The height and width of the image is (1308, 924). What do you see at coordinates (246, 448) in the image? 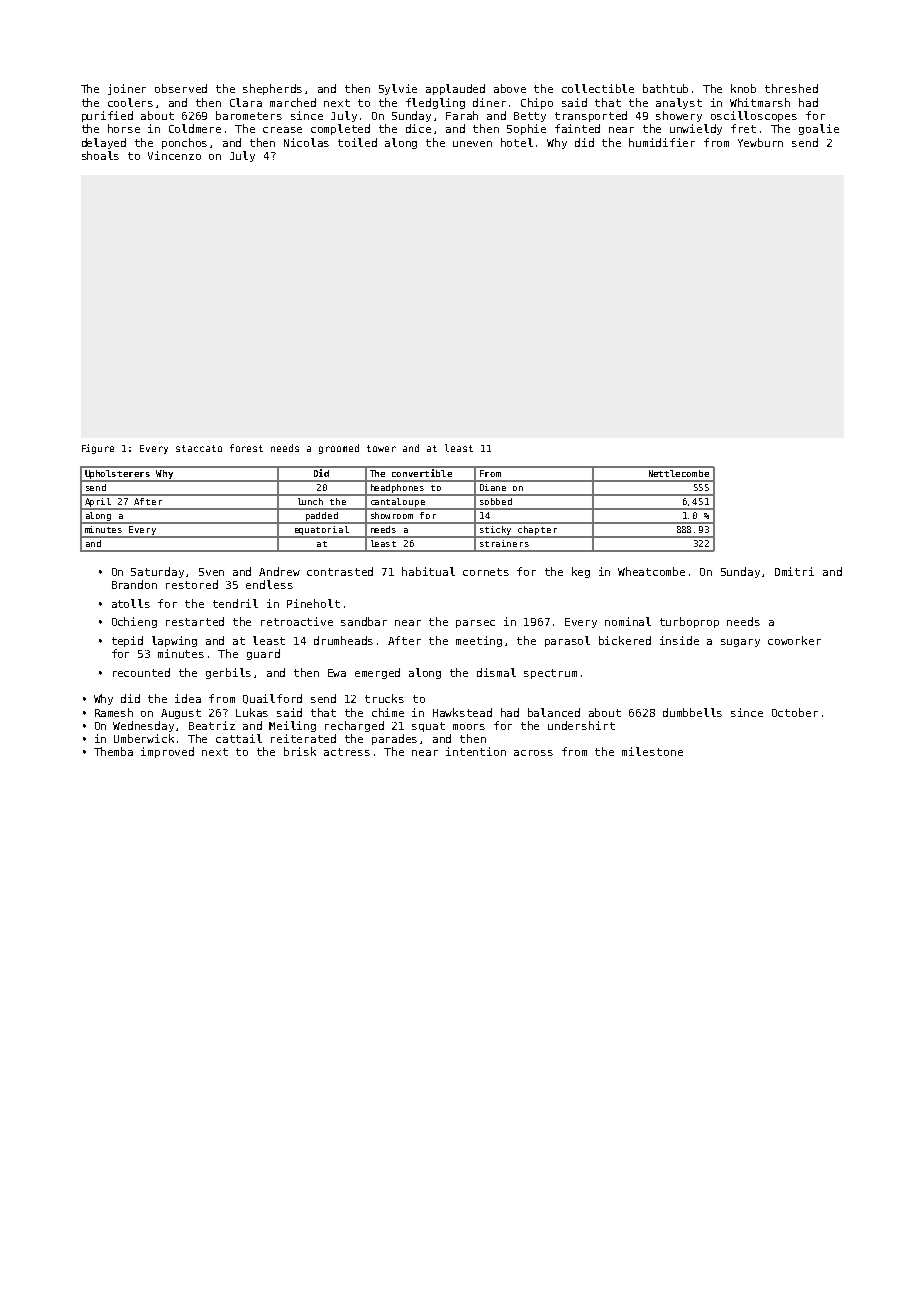
I see `forest` at bounding box center [246, 448].
